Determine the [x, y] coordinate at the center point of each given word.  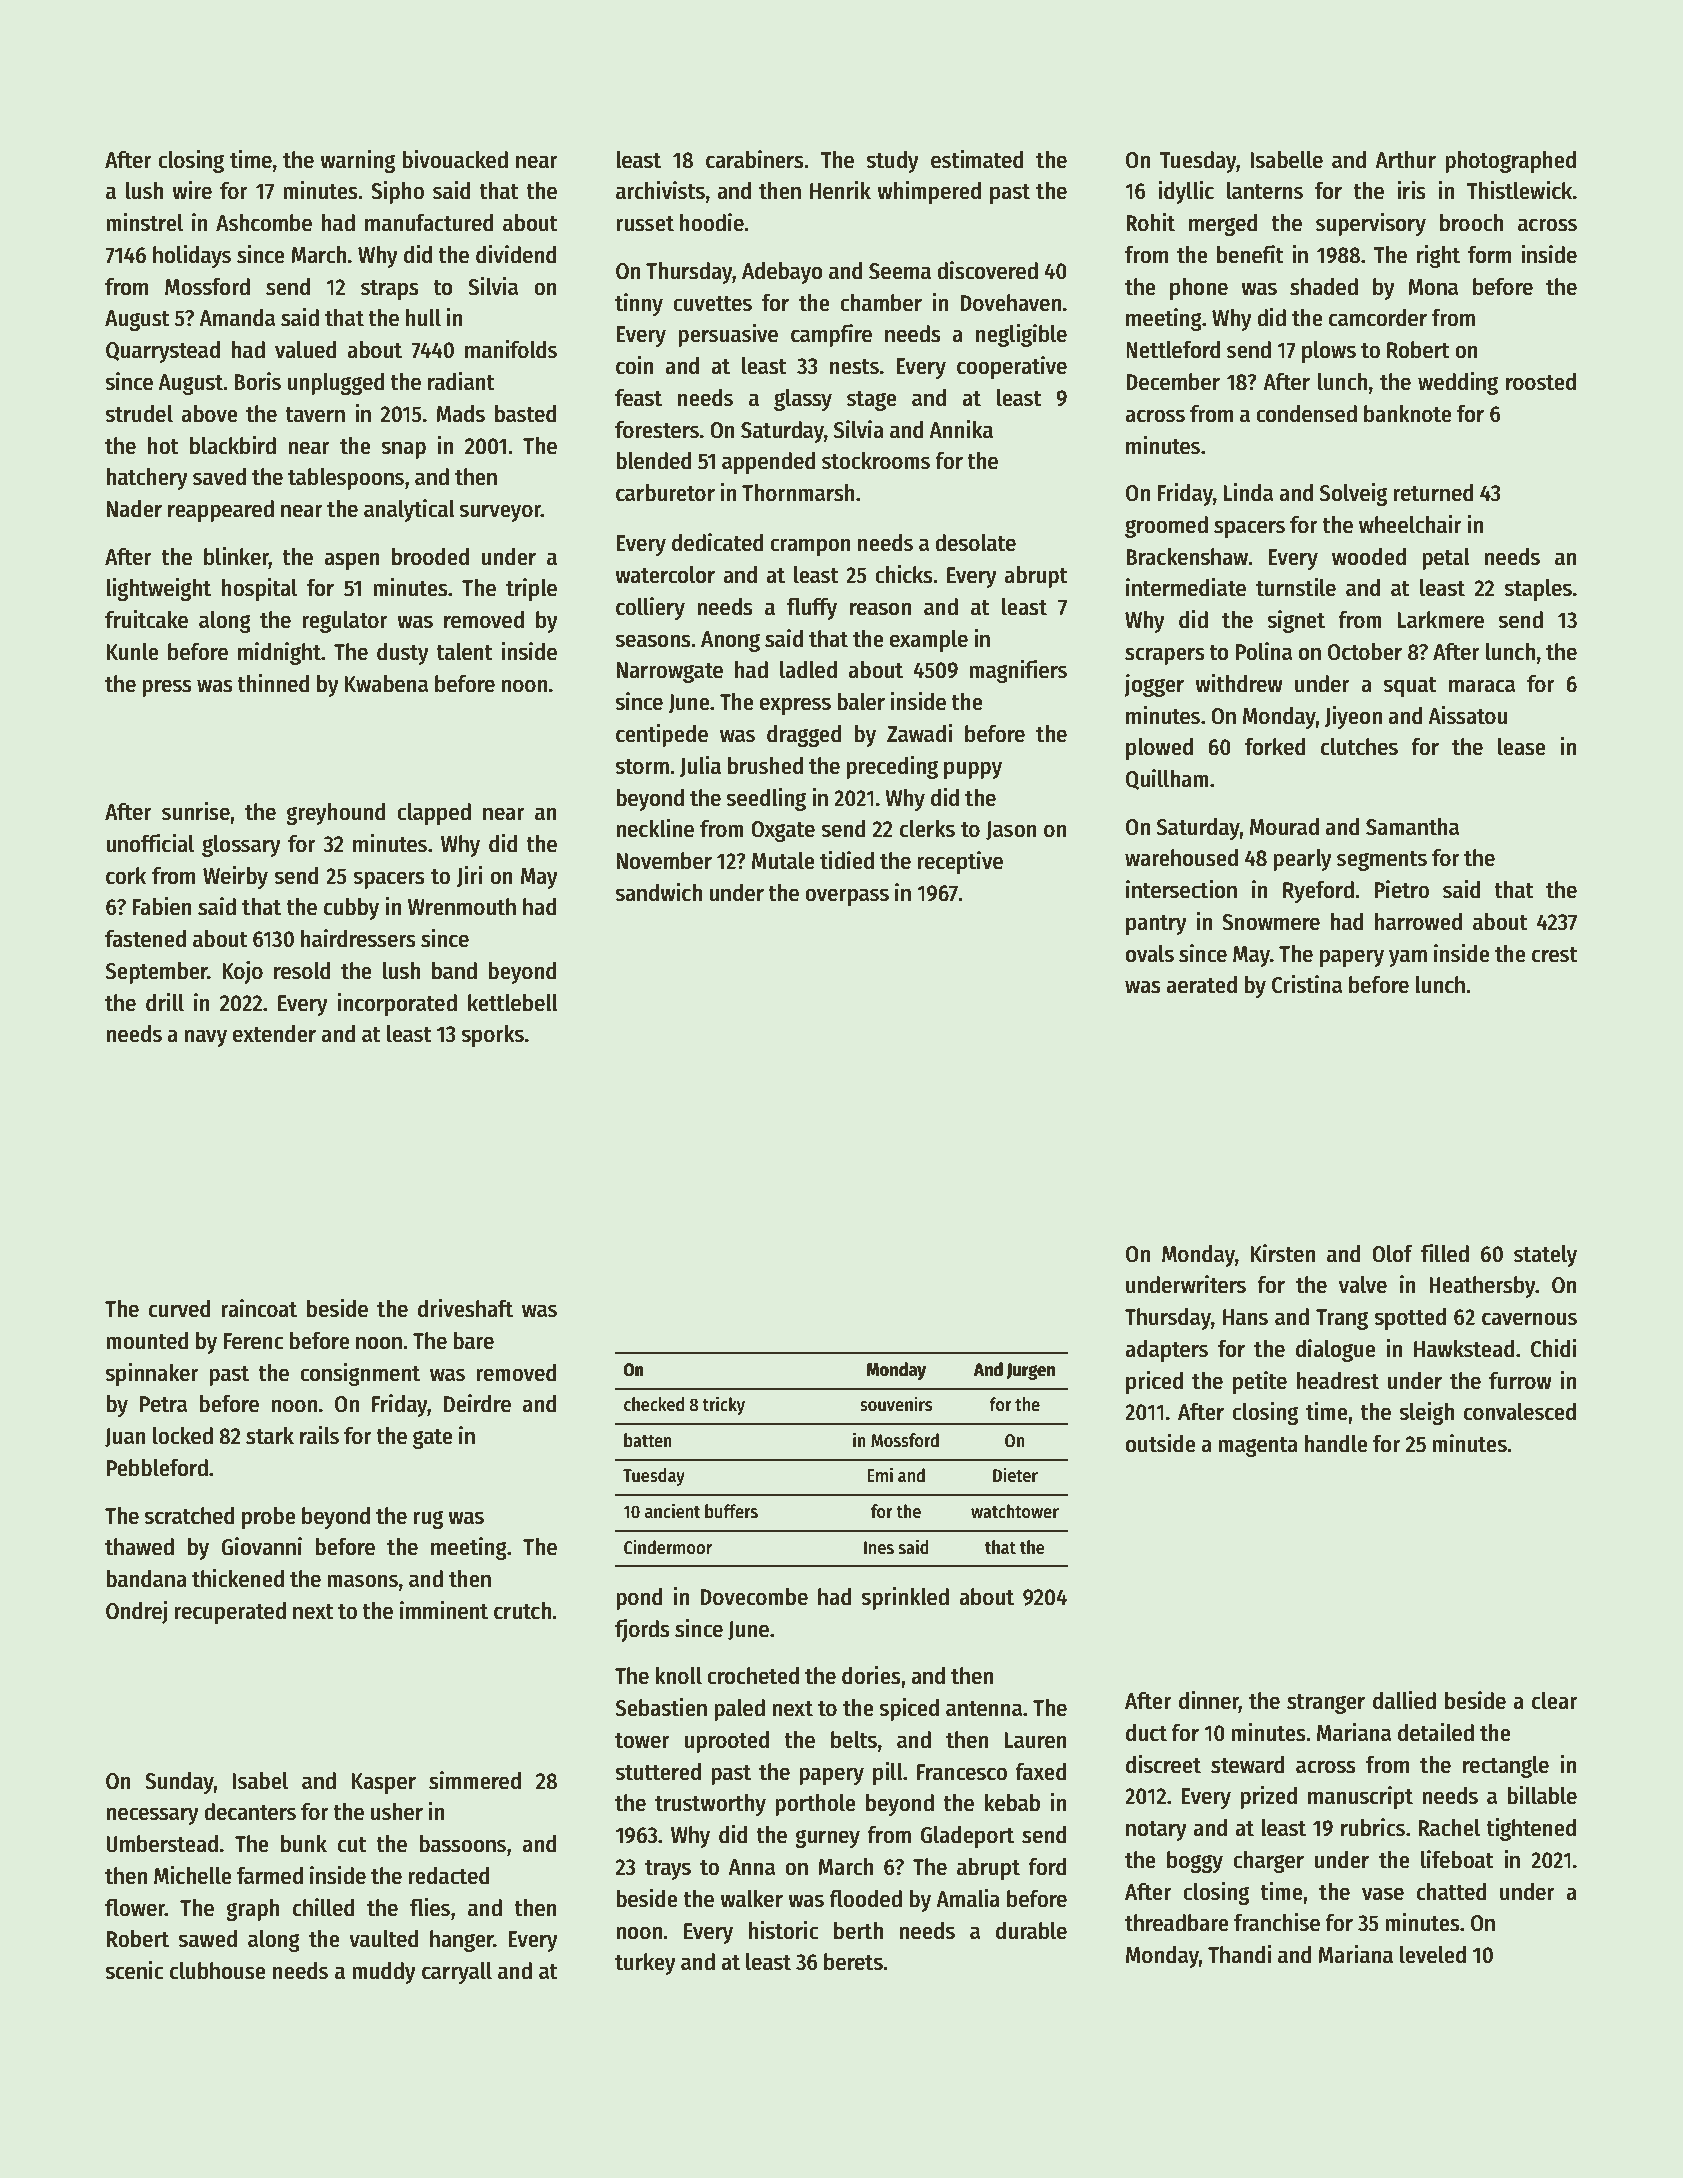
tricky [723, 1405]
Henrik [840, 190]
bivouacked [455, 159]
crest [1555, 955]
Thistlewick [1519, 190]
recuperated [230, 1613]
